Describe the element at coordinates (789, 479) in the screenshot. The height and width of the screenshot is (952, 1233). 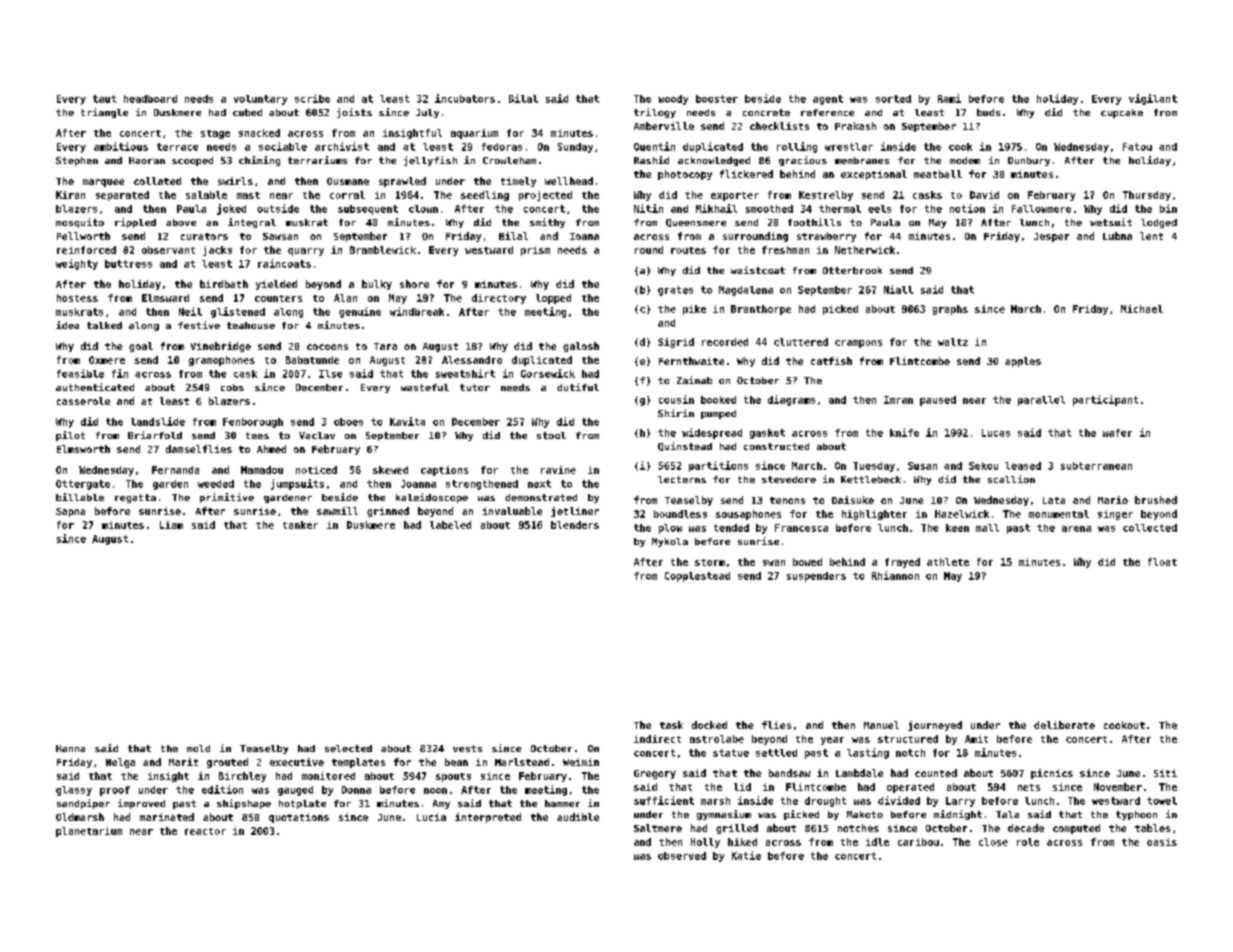
I see `stevedore` at that location.
